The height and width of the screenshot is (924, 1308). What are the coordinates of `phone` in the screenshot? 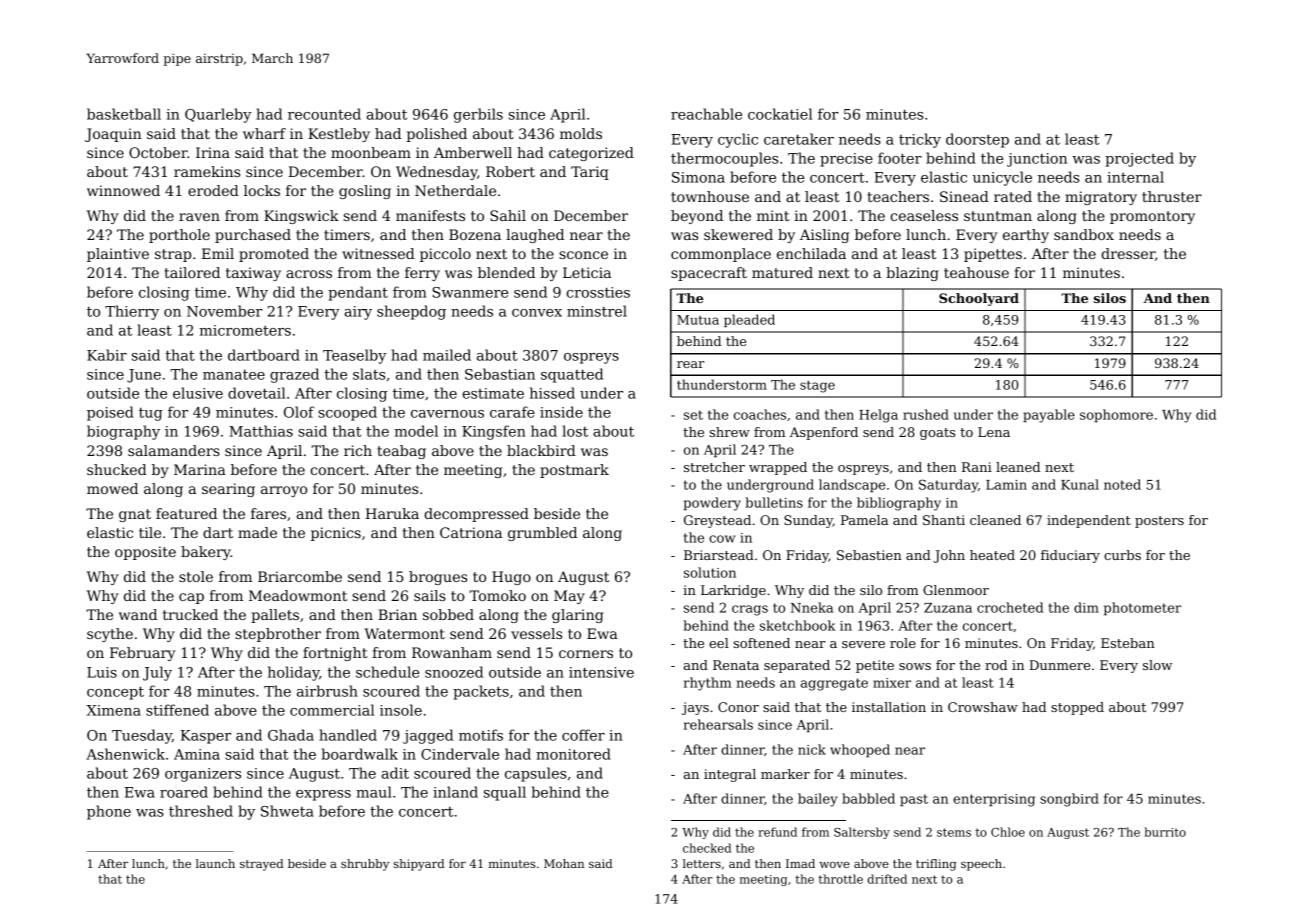 It's located at (109, 812).
